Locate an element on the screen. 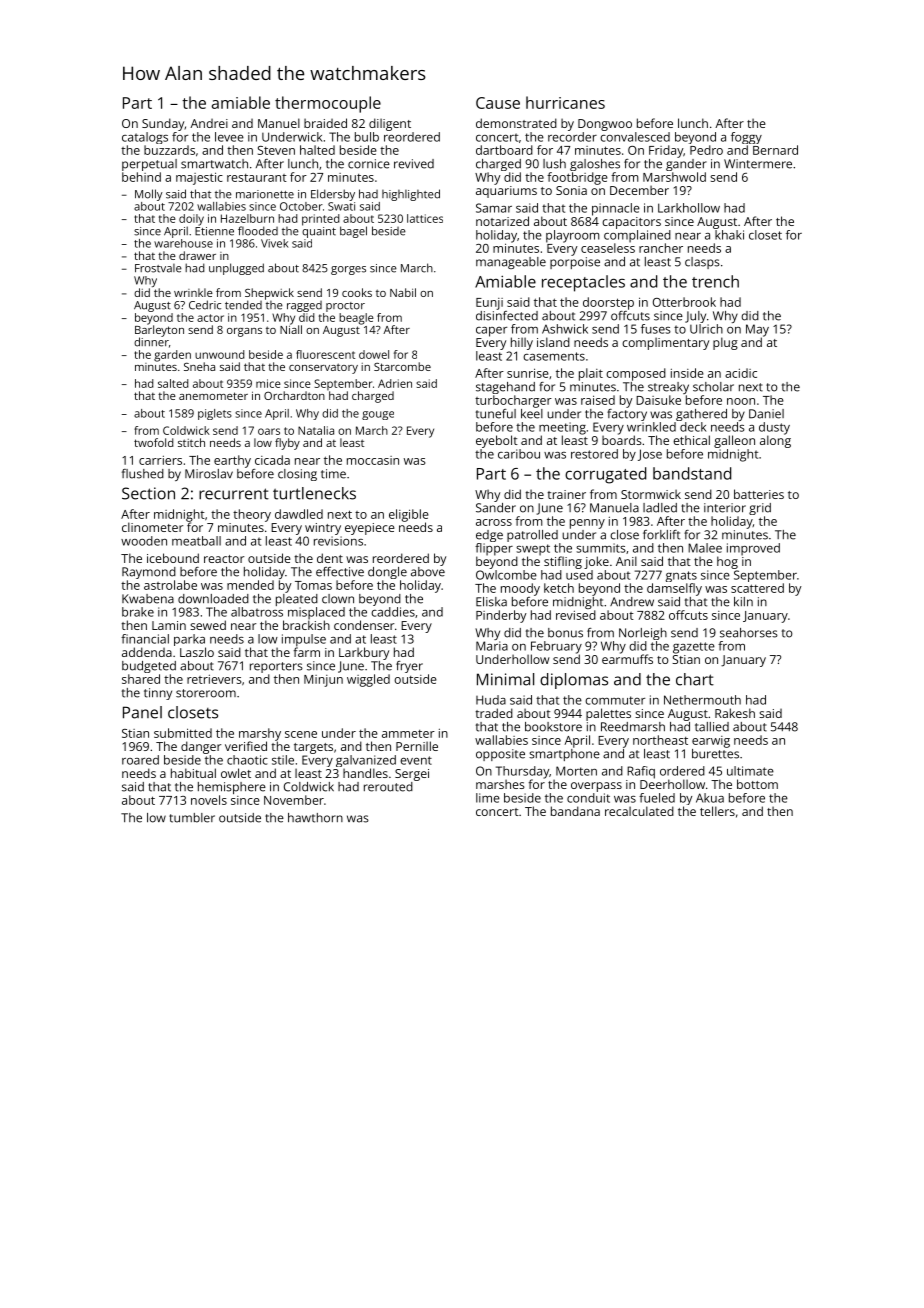 The height and width of the screenshot is (1308, 924). patrolled is located at coordinates (532, 536).
